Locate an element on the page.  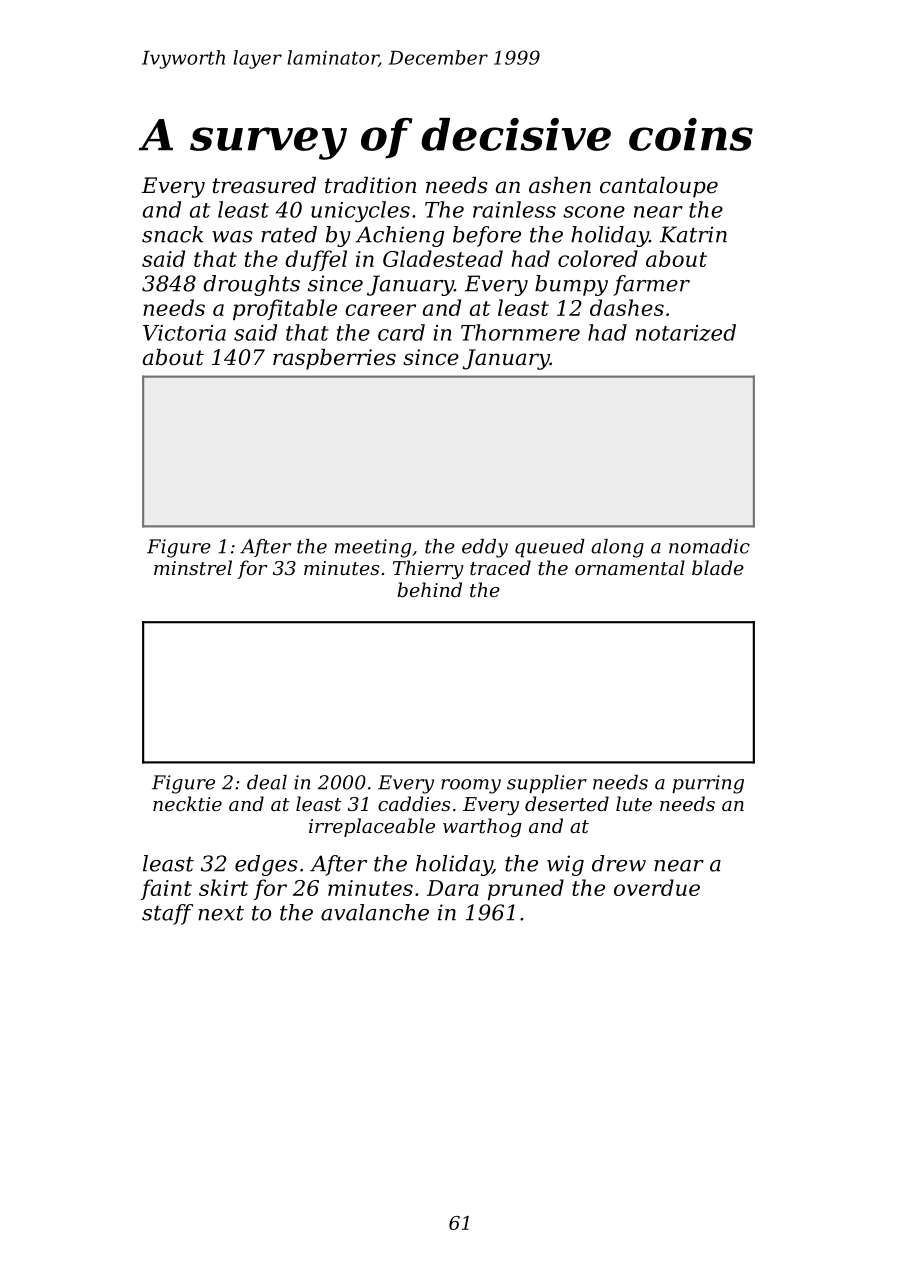
rated is located at coordinates (289, 234).
